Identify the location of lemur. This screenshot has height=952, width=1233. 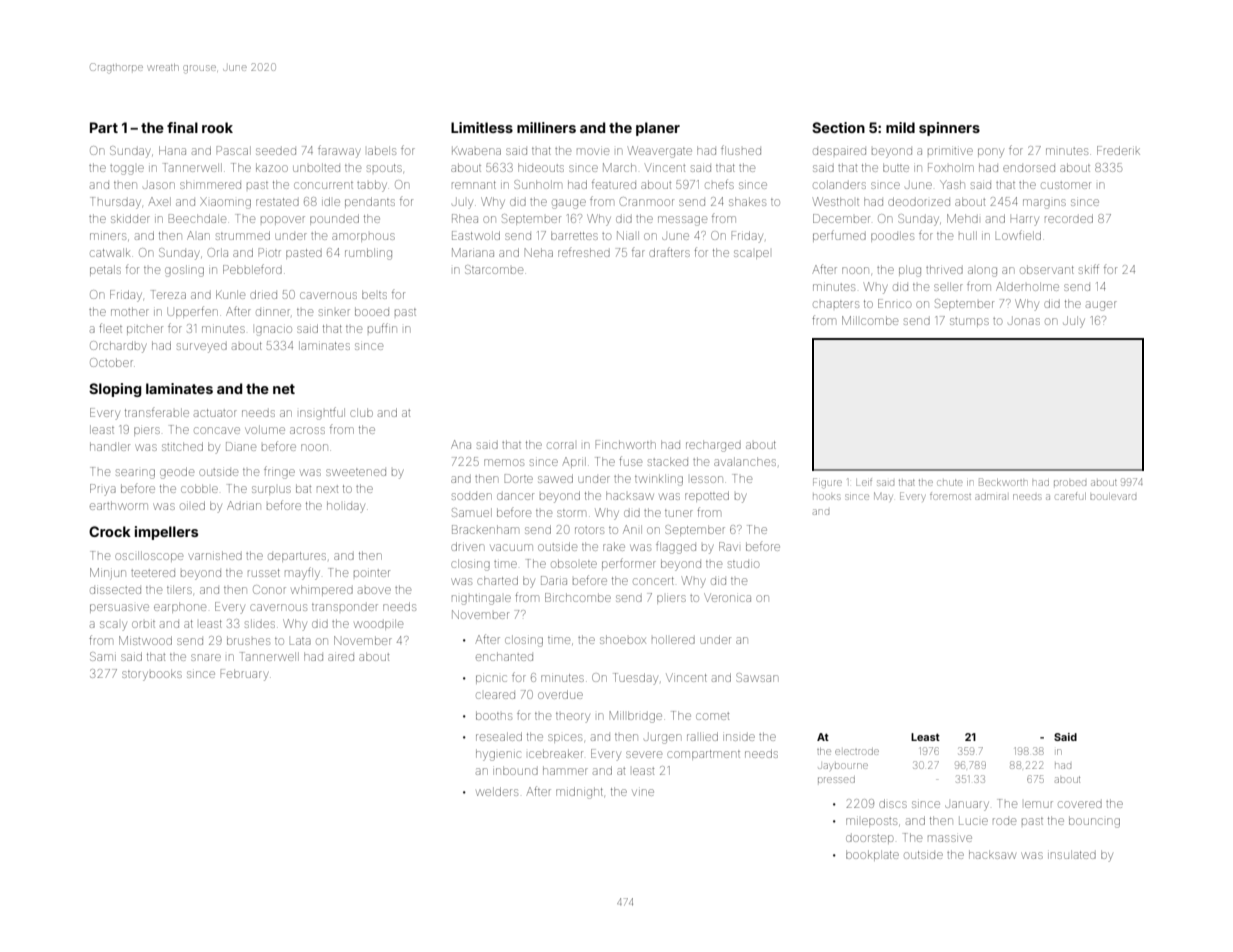
(1039, 804).
